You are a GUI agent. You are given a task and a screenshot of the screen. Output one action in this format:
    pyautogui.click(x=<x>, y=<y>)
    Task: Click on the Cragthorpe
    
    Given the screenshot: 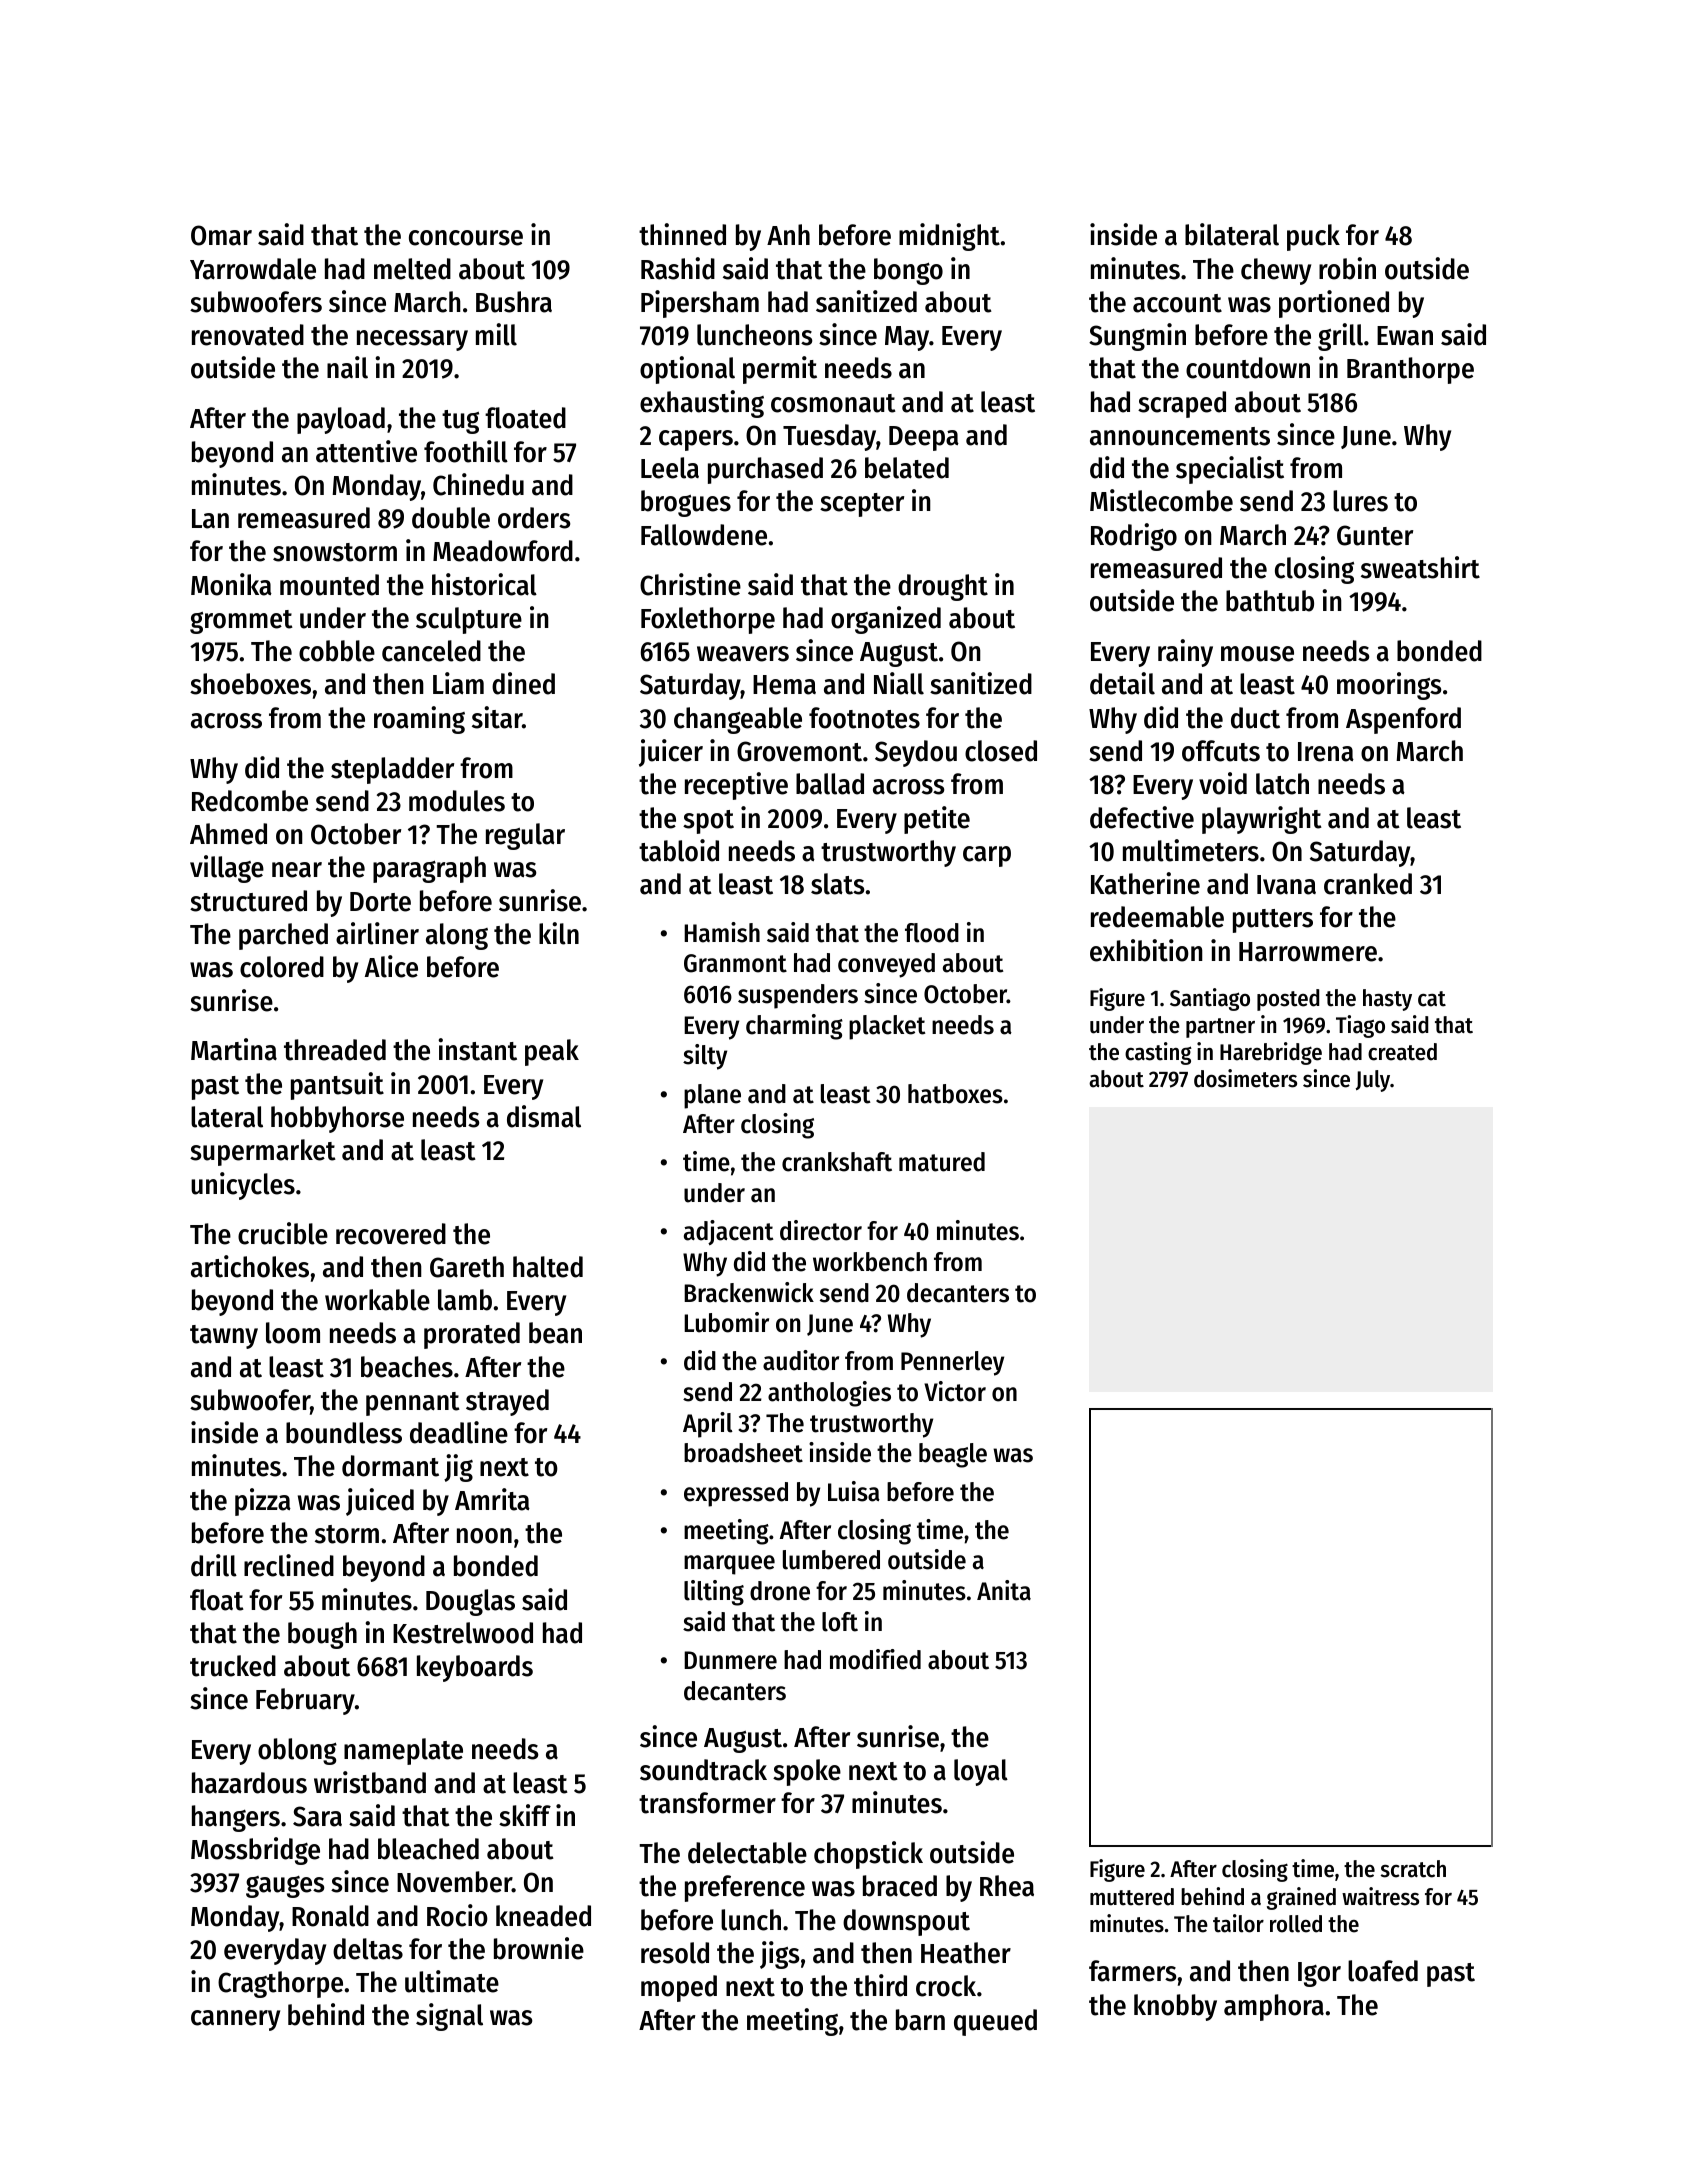 What is the action you would take?
    pyautogui.click(x=280, y=1984)
